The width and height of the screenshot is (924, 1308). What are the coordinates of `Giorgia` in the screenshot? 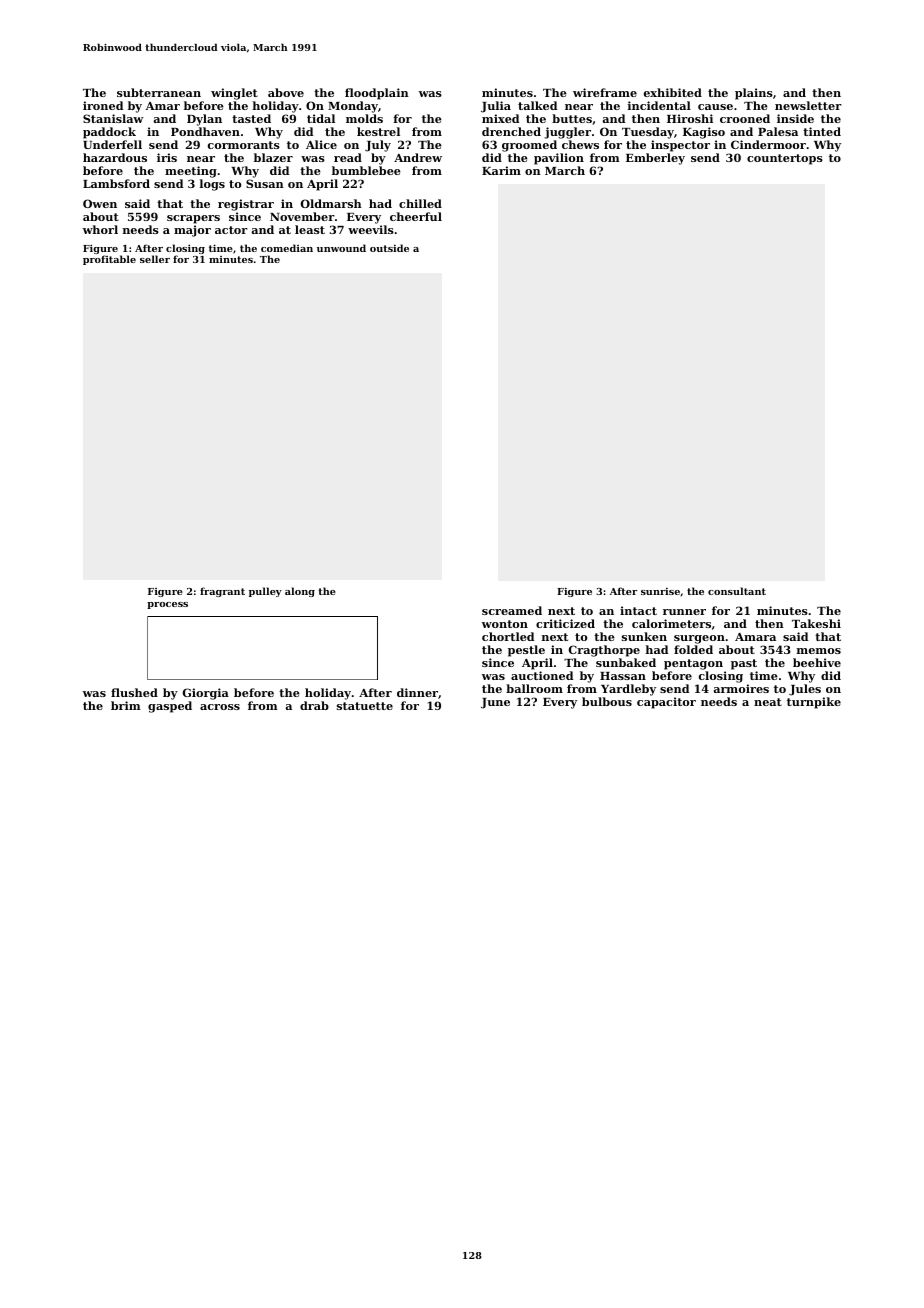 It's located at (206, 694).
